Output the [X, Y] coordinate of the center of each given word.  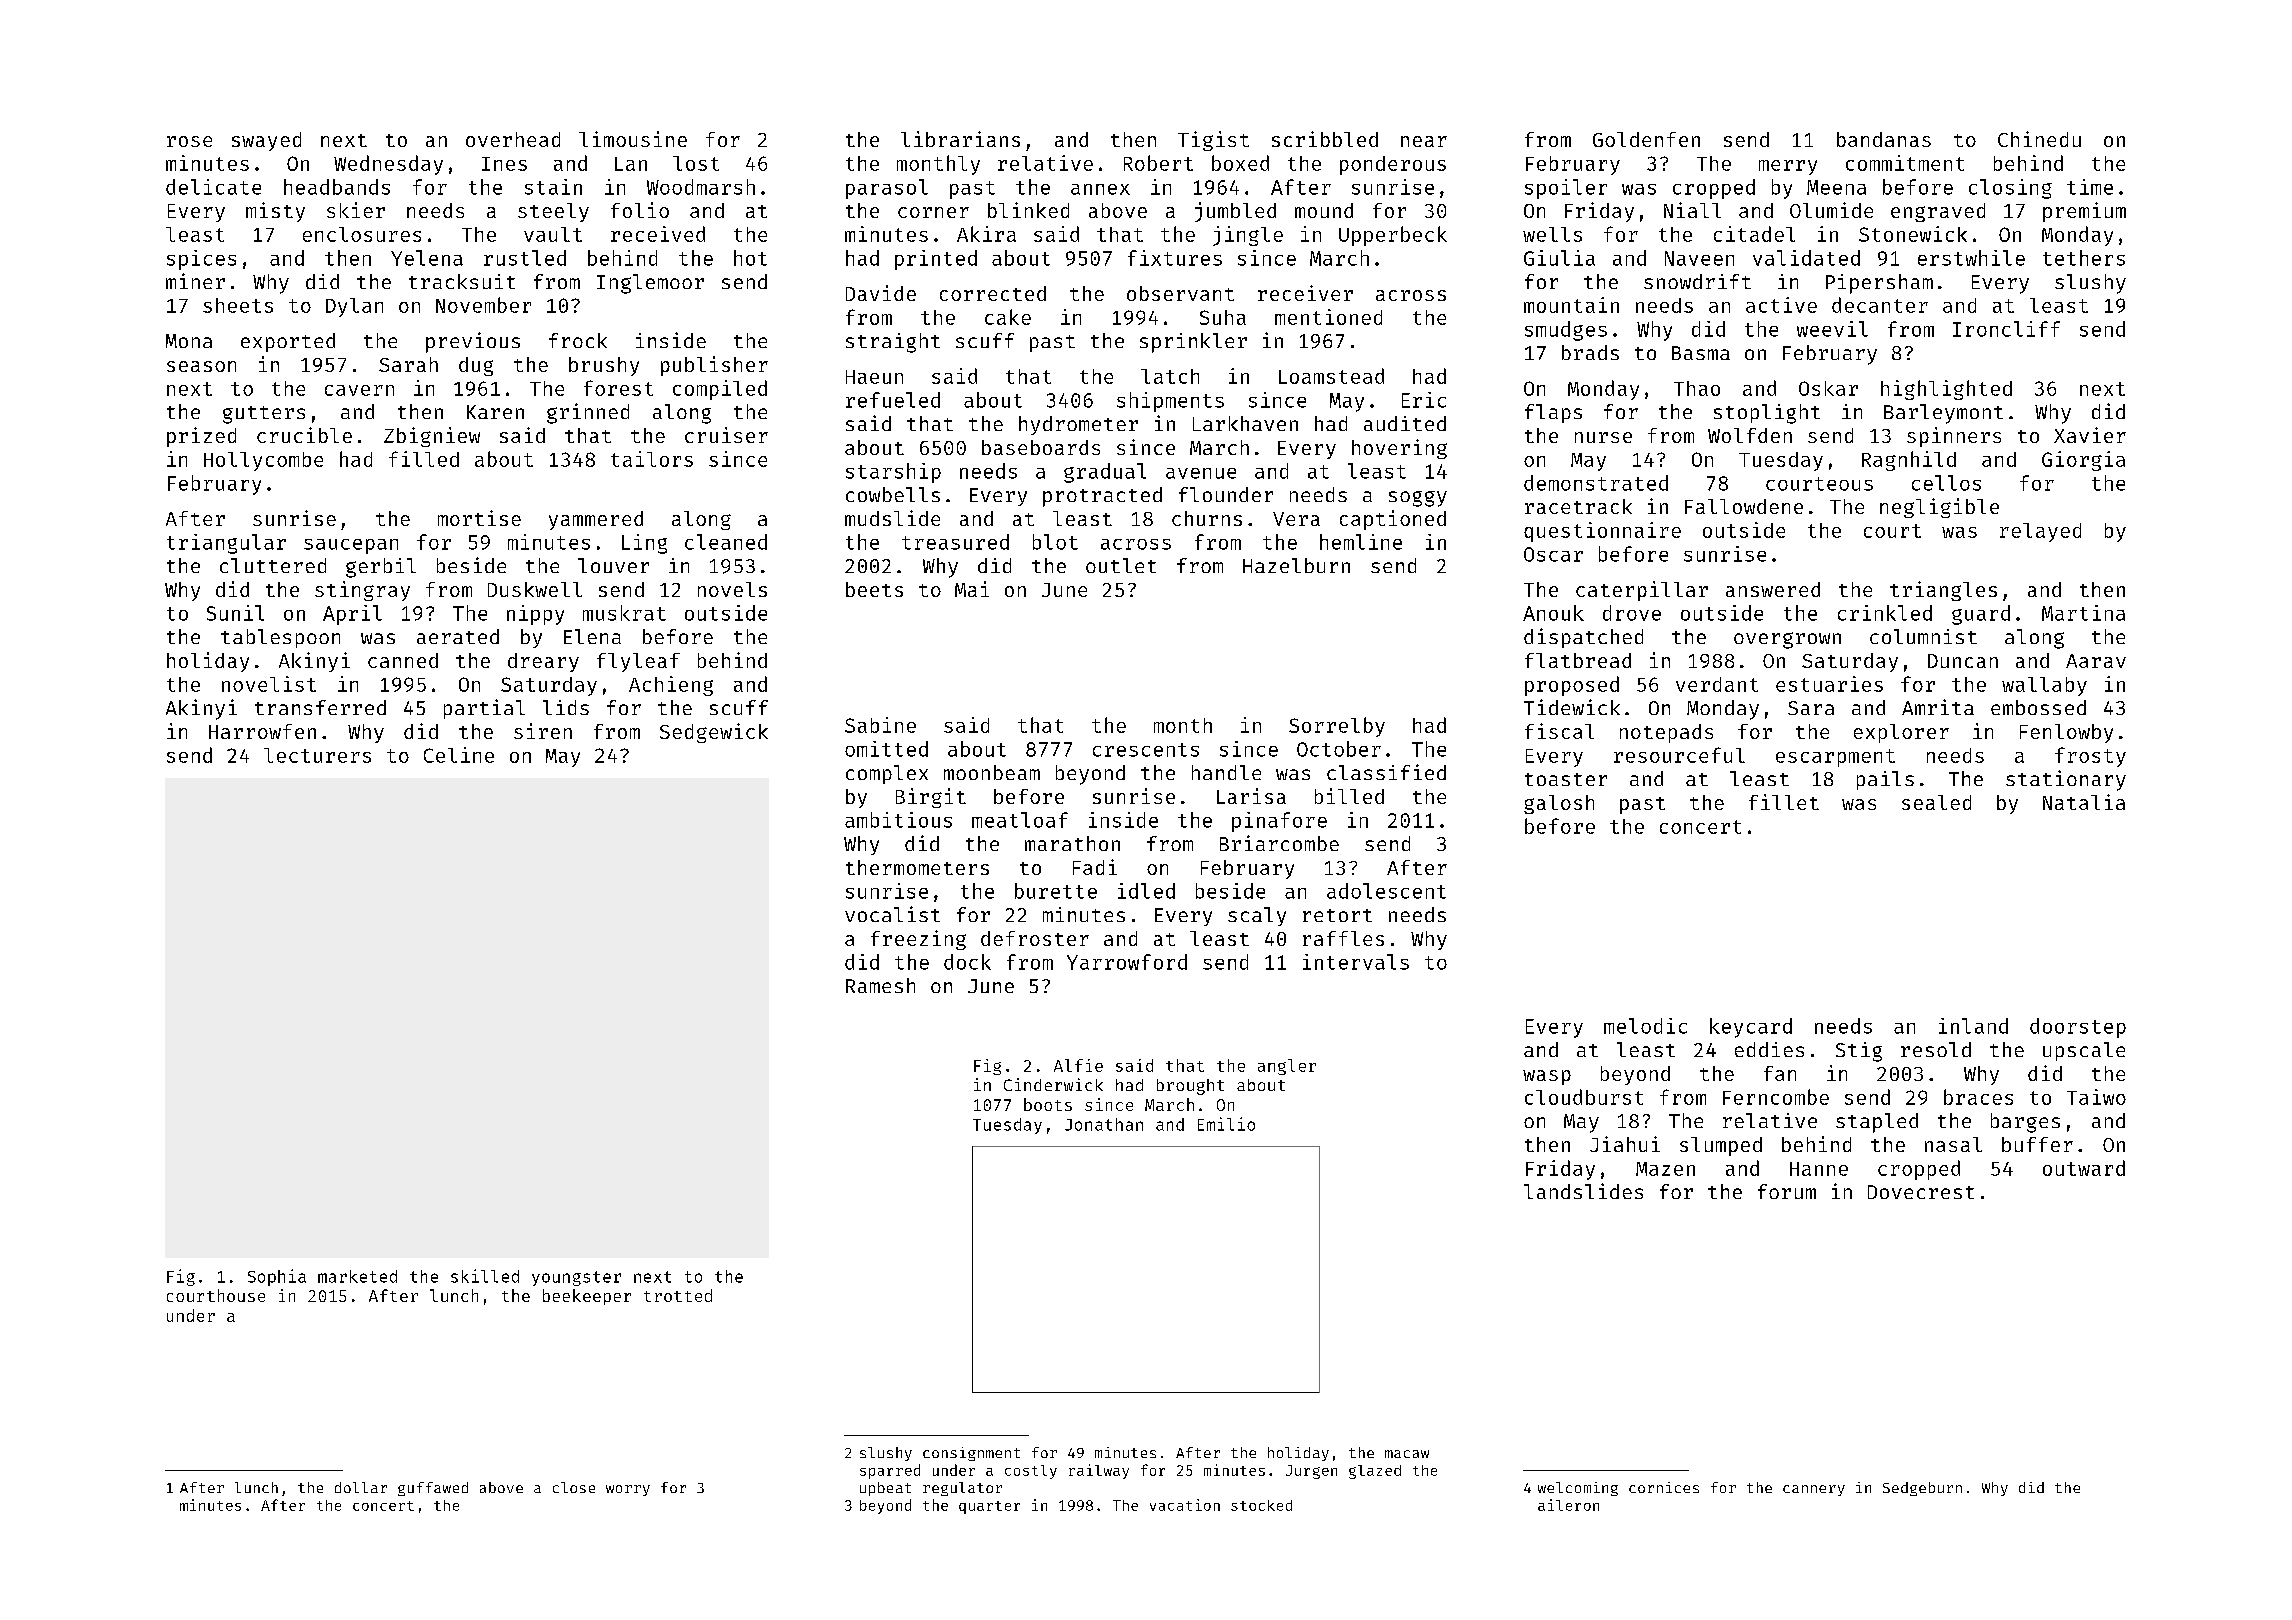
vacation [1185, 1505]
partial [484, 709]
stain [553, 187]
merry [1788, 167]
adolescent [1386, 891]
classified [1386, 772]
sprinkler [1193, 343]
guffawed [433, 1489]
